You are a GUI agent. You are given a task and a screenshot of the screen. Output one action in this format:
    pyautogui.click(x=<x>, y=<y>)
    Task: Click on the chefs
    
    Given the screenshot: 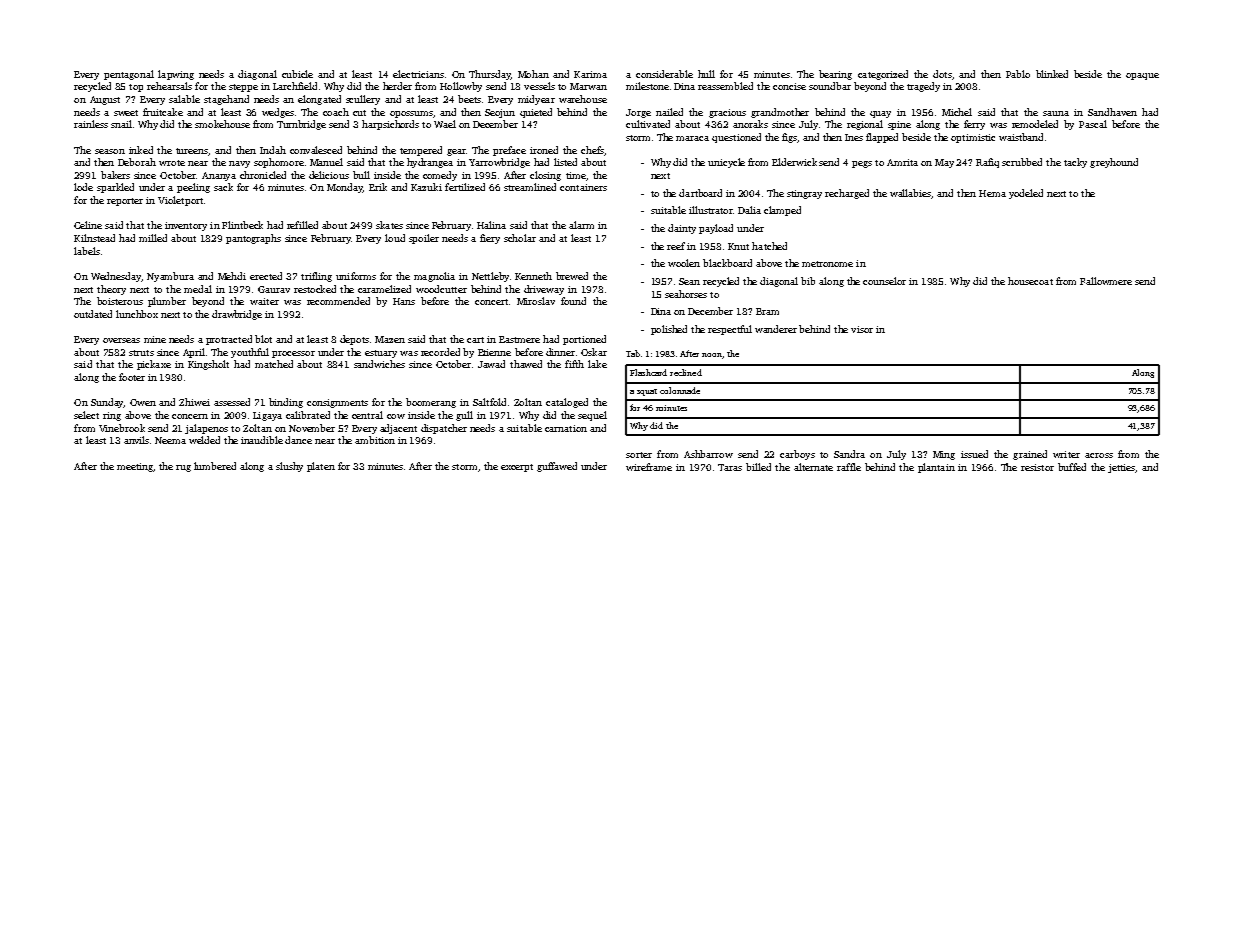 What is the action you would take?
    pyautogui.click(x=592, y=150)
